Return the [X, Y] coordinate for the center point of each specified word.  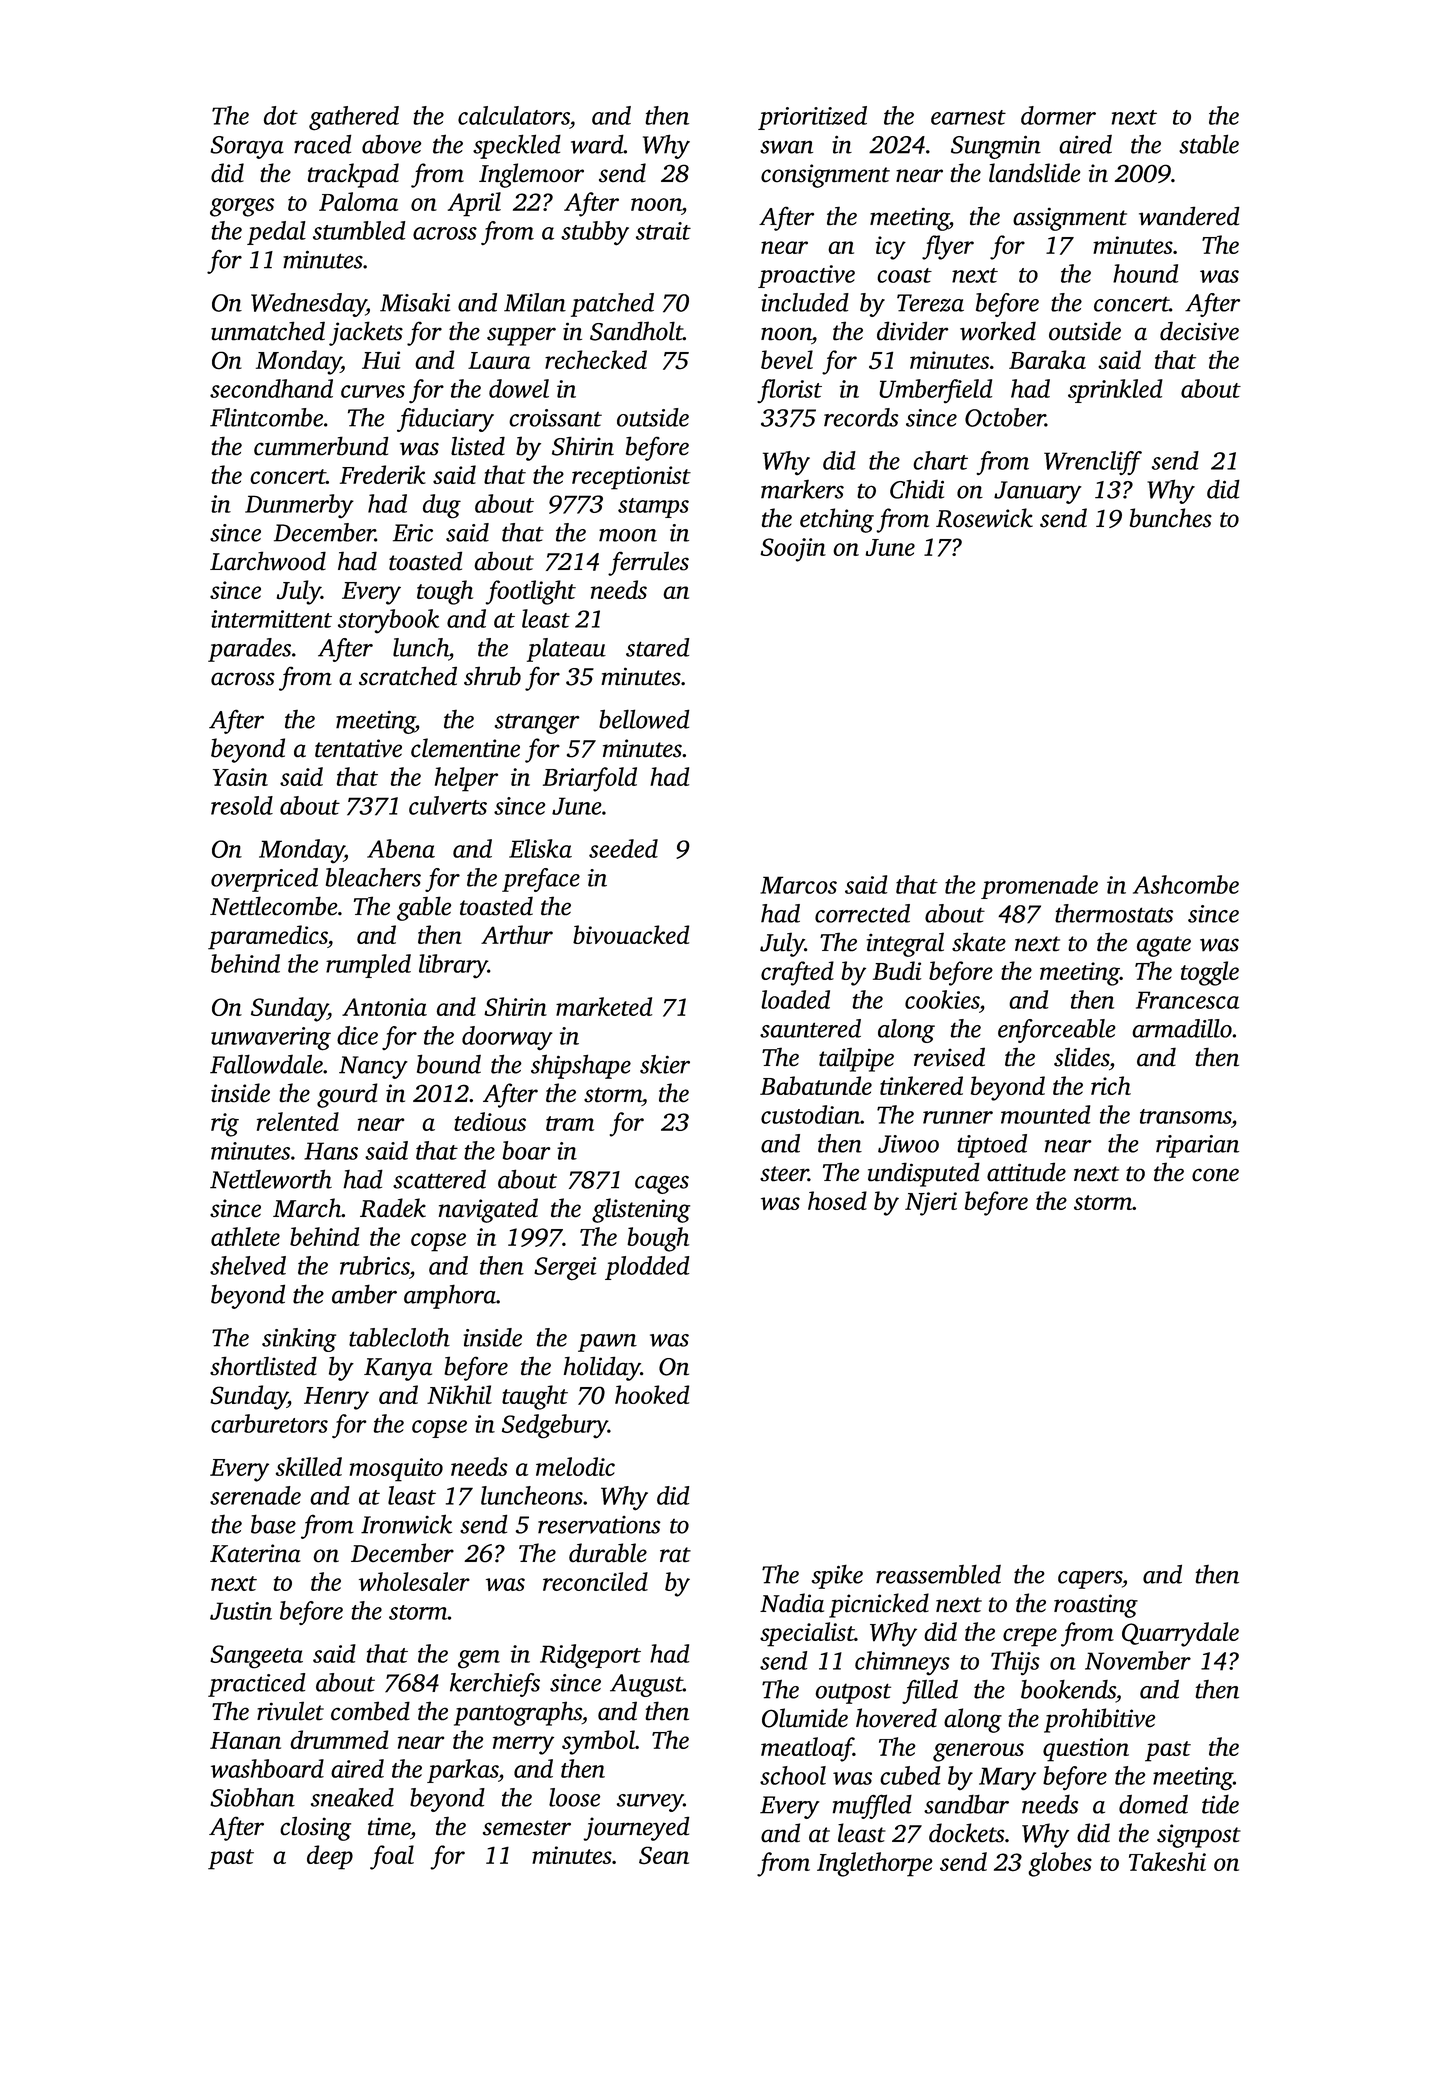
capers [1090, 1580]
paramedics [268, 937]
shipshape [581, 1066]
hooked [652, 1394]
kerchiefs [495, 1685]
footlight [531, 592]
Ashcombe [1186, 884]
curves [373, 391]
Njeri [931, 1204]
